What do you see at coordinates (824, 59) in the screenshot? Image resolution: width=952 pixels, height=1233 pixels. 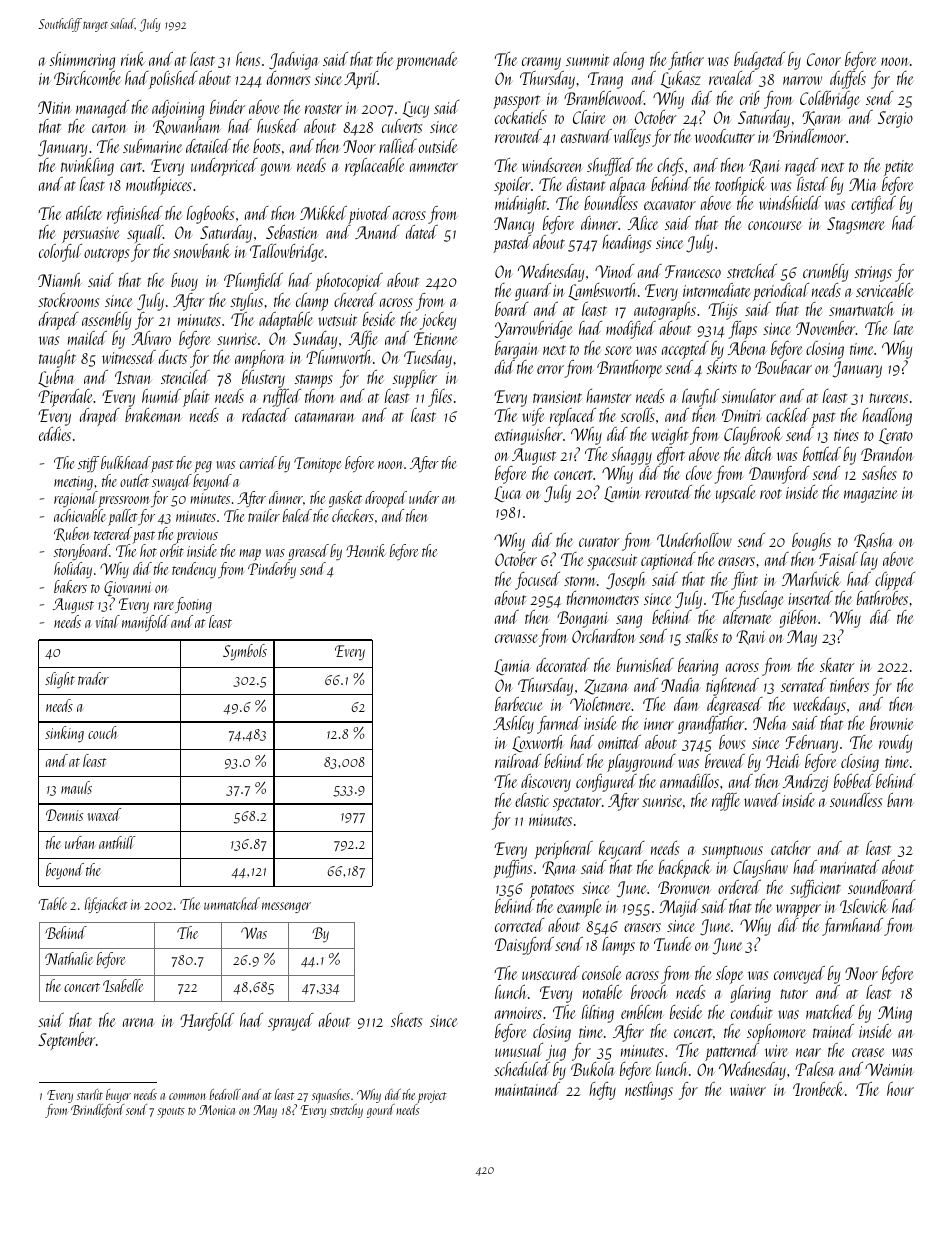 I see `Conor` at bounding box center [824, 59].
